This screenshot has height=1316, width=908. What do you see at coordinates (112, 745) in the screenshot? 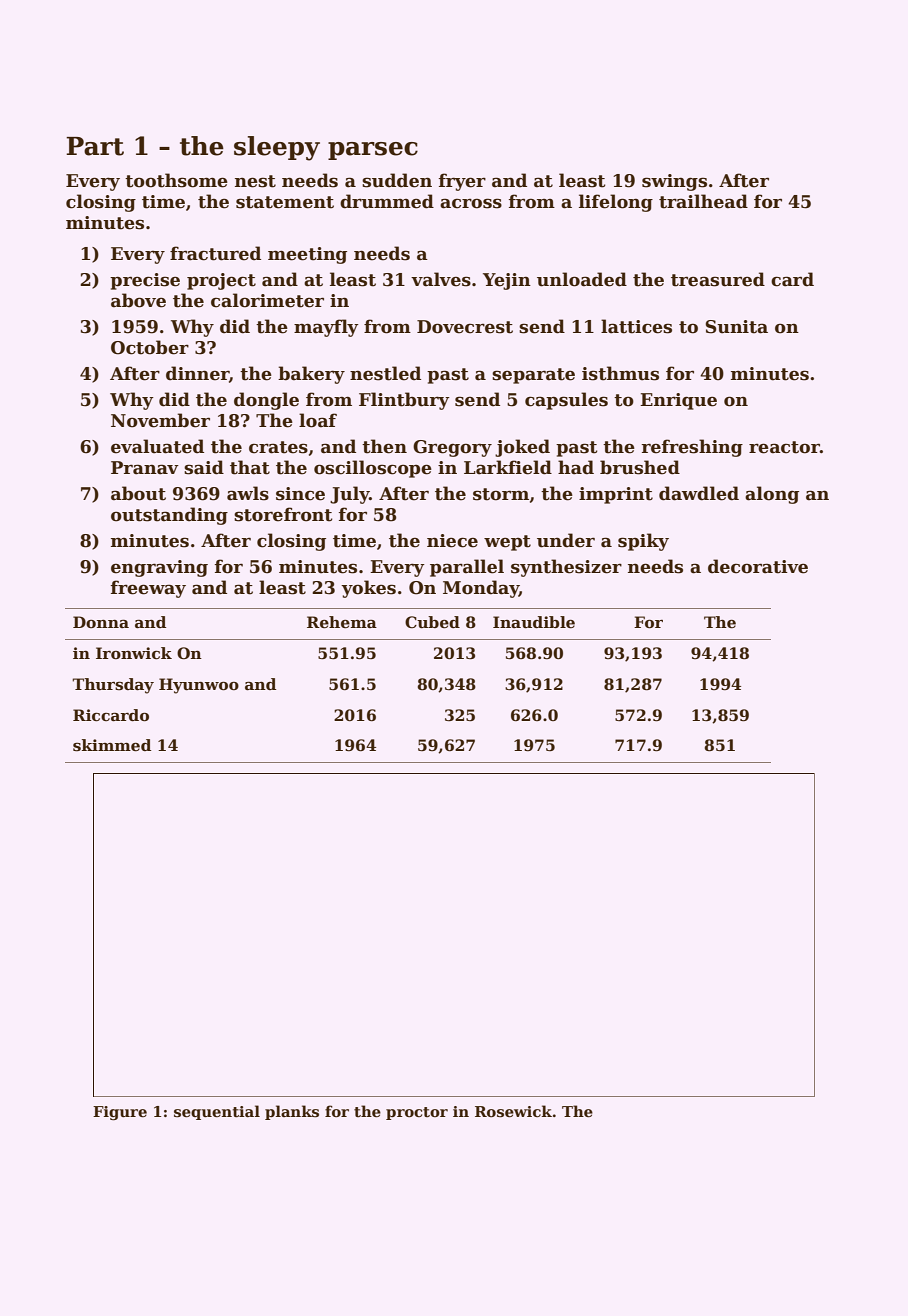
I see `skimmed` at bounding box center [112, 745].
